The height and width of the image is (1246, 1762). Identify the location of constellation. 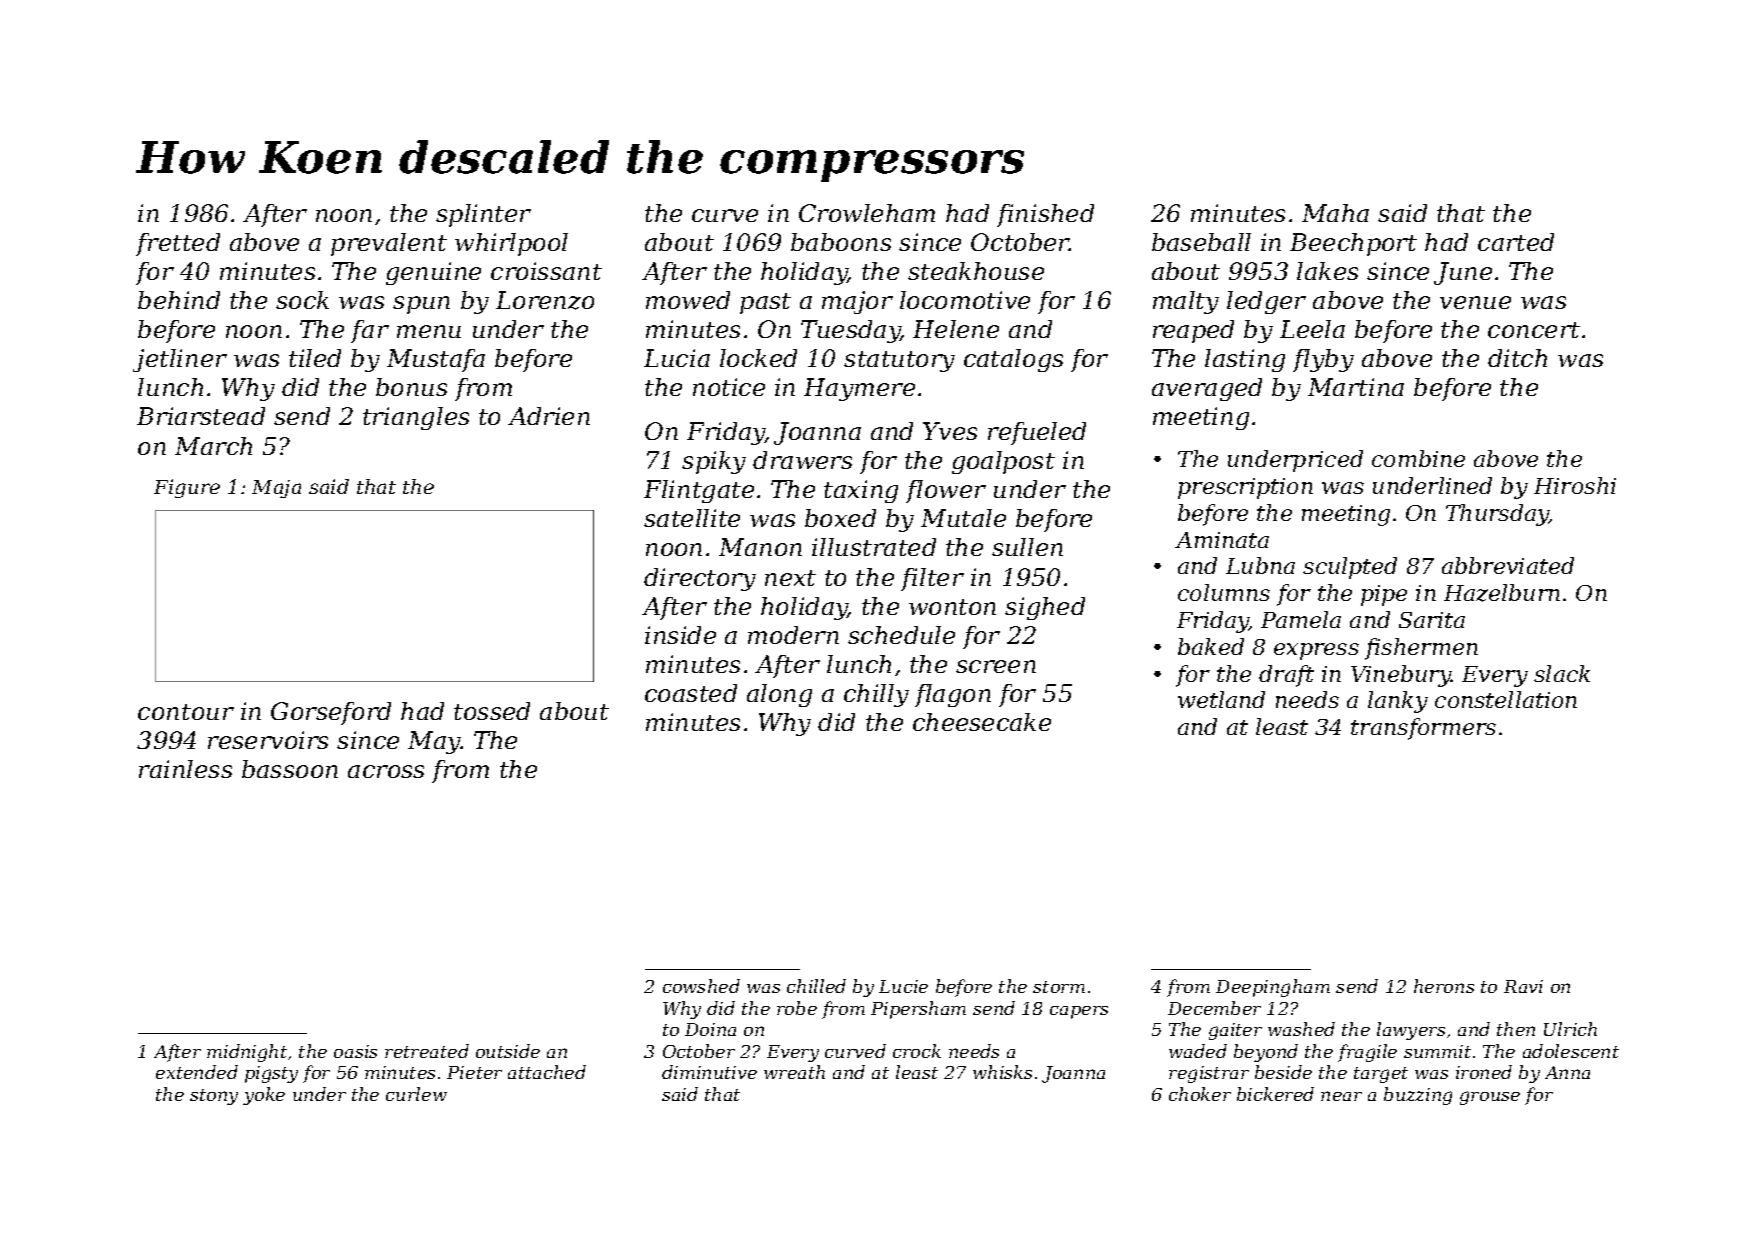
(1506, 699).
